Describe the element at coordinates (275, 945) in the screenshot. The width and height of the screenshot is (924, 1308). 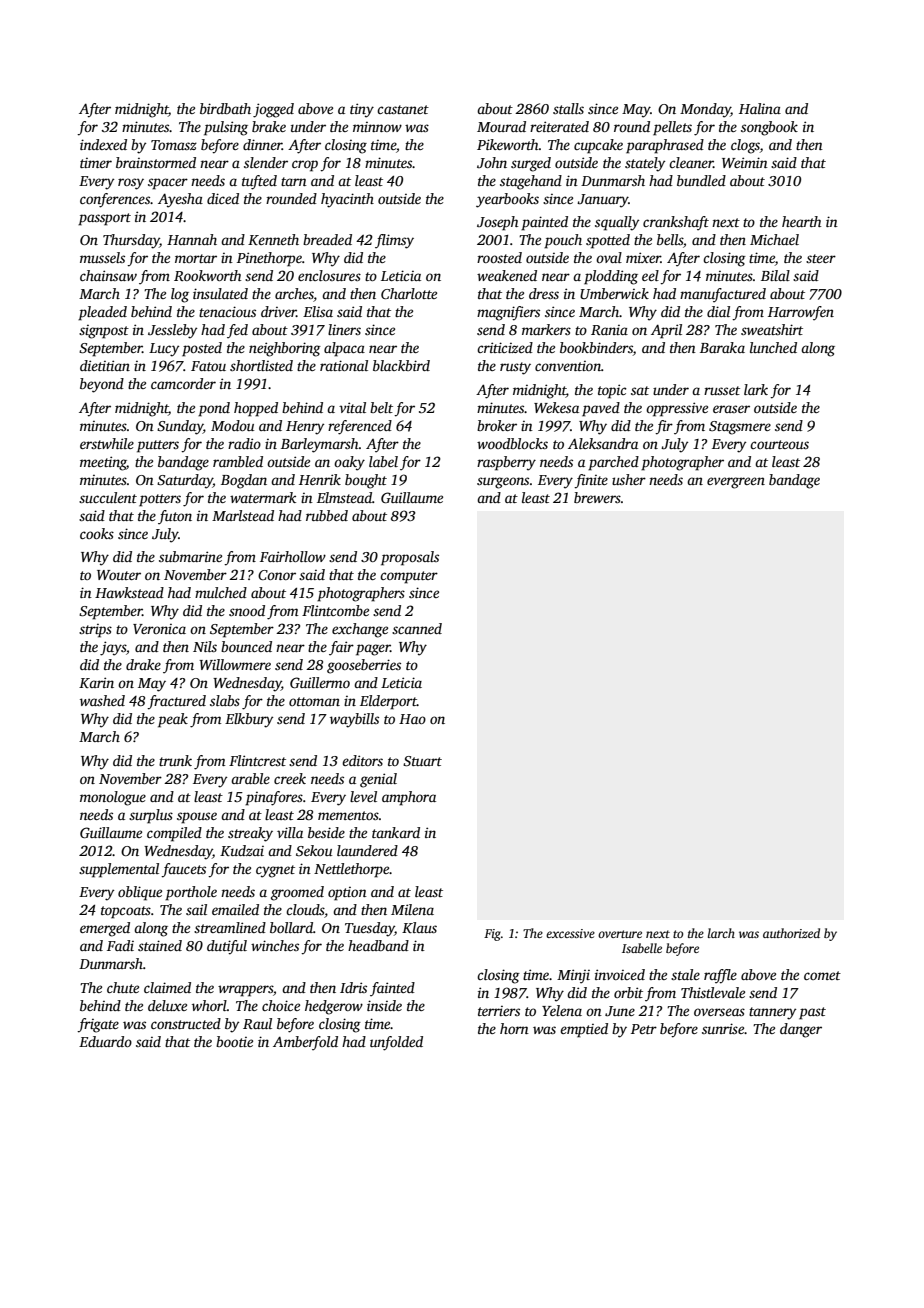
I see `winches` at that location.
